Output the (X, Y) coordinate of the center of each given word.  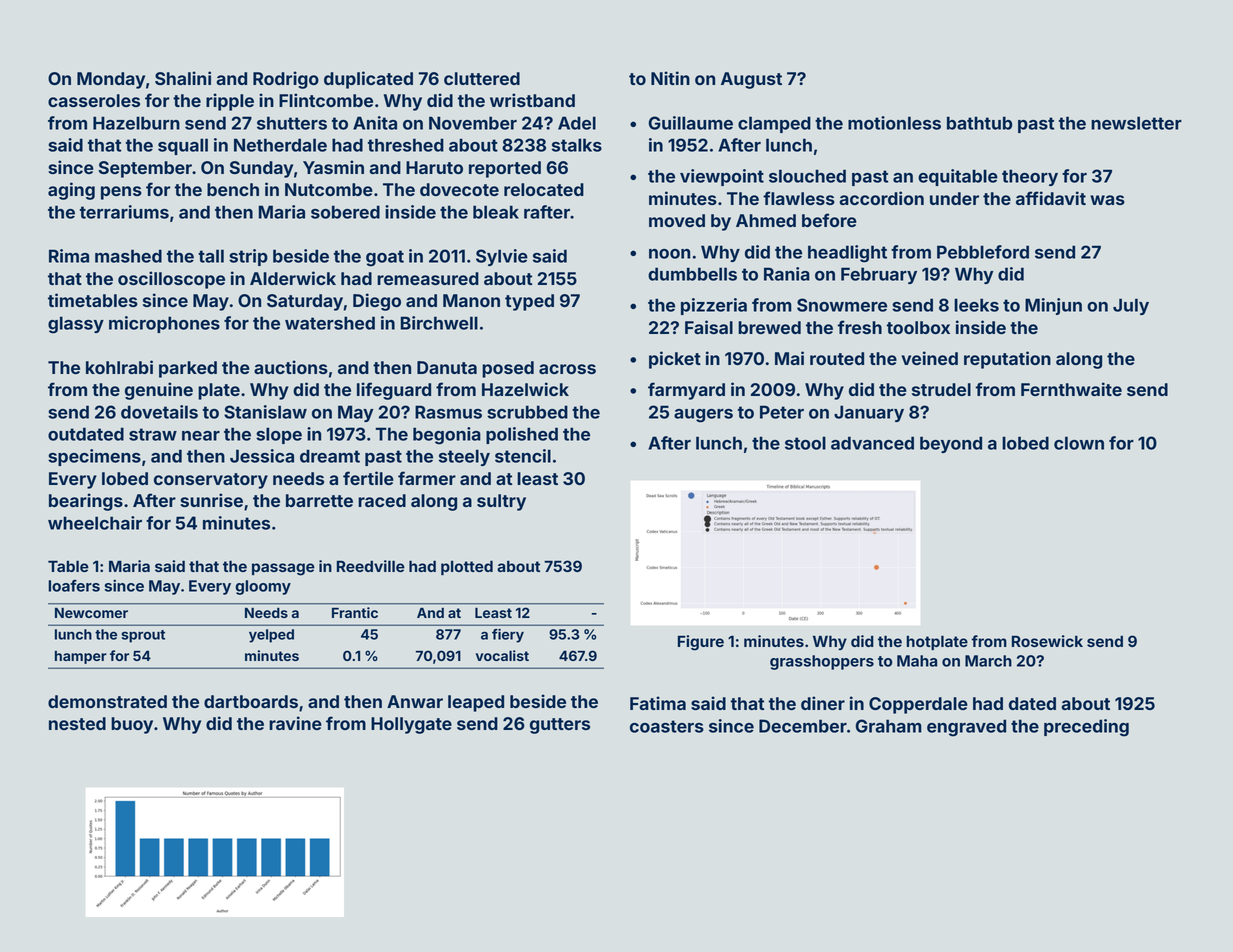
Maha (917, 661)
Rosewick (1047, 641)
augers (703, 416)
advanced (872, 443)
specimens (94, 457)
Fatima (658, 703)
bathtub (979, 123)
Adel (577, 123)
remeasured (428, 278)
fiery (508, 636)
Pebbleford (983, 252)
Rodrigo (286, 80)
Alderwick (293, 278)
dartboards (251, 701)
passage (283, 569)
